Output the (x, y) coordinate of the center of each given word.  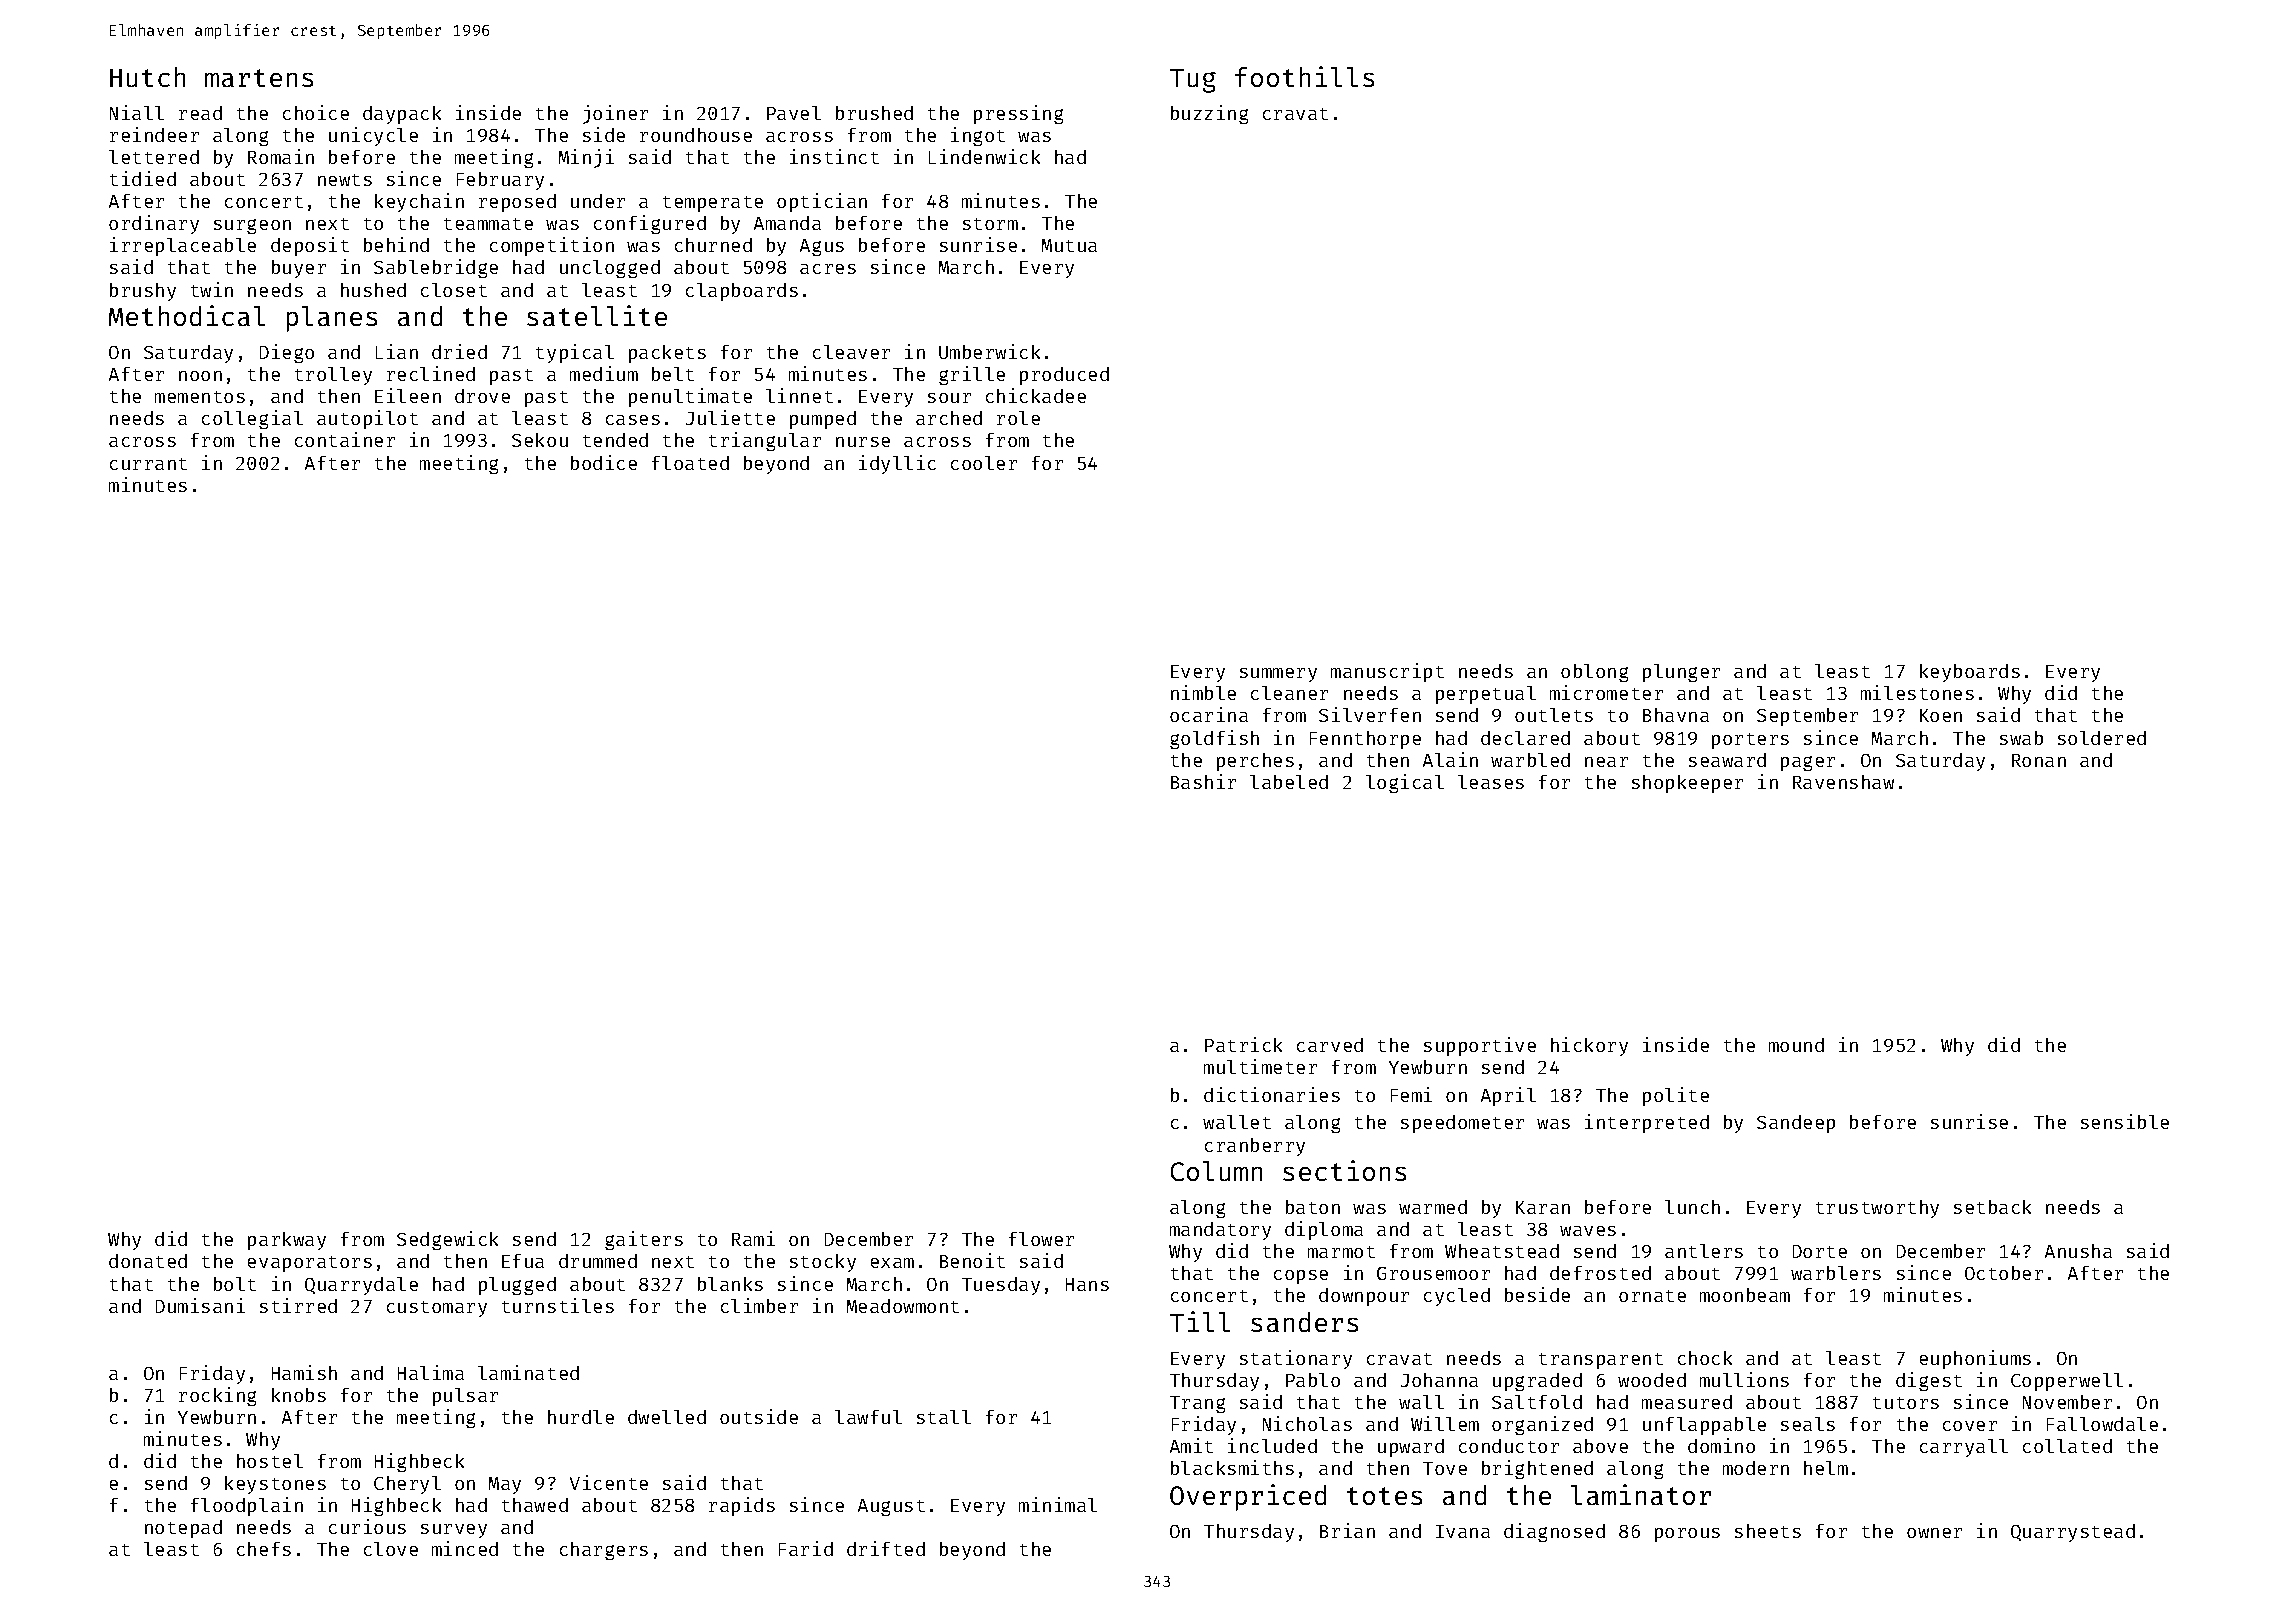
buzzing (1209, 114)
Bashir (1203, 781)
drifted (886, 1548)
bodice (604, 462)
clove (391, 1549)
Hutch (147, 77)
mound (1796, 1045)
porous (1687, 1535)
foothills (1304, 76)
